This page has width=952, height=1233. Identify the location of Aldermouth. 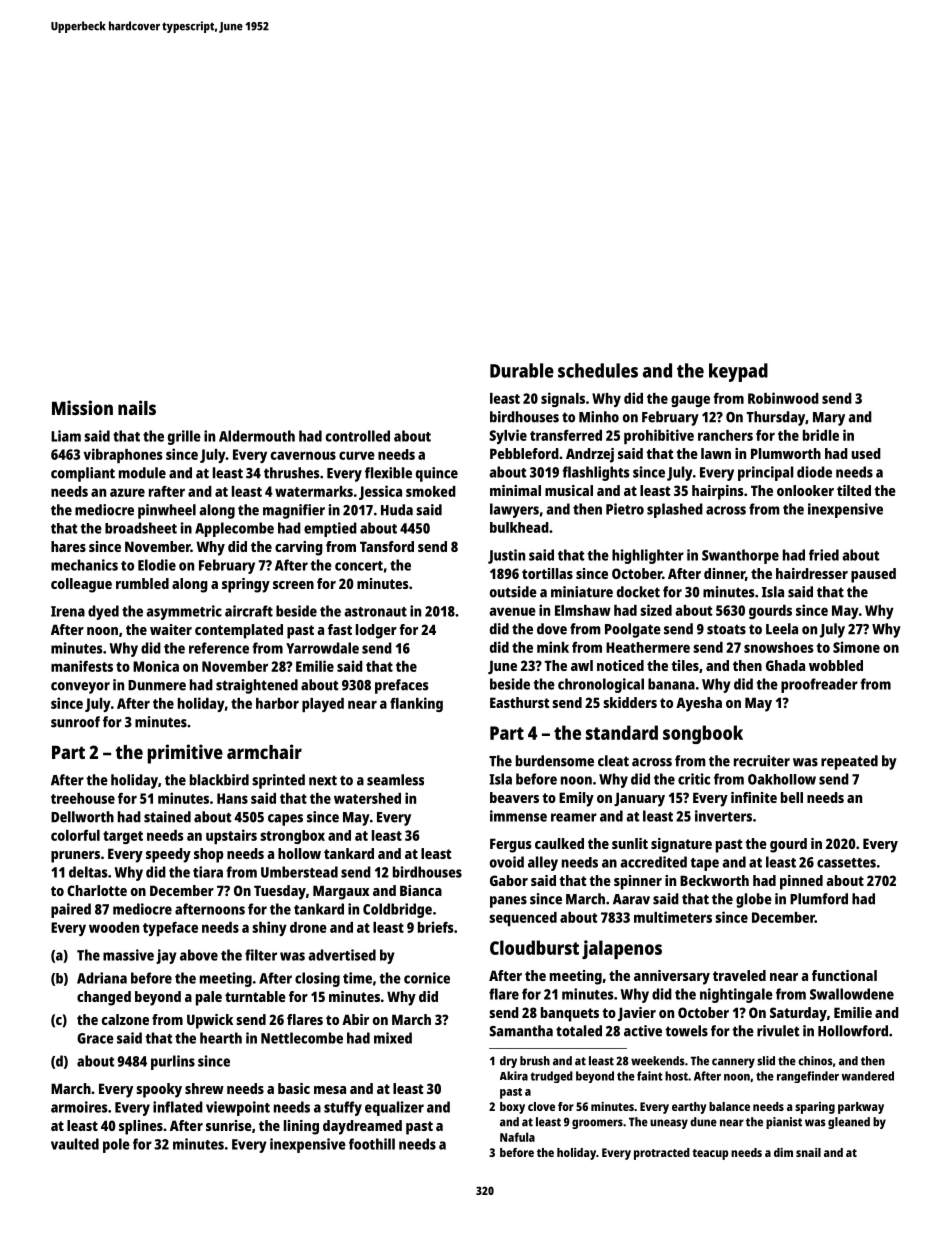
(257, 436).
